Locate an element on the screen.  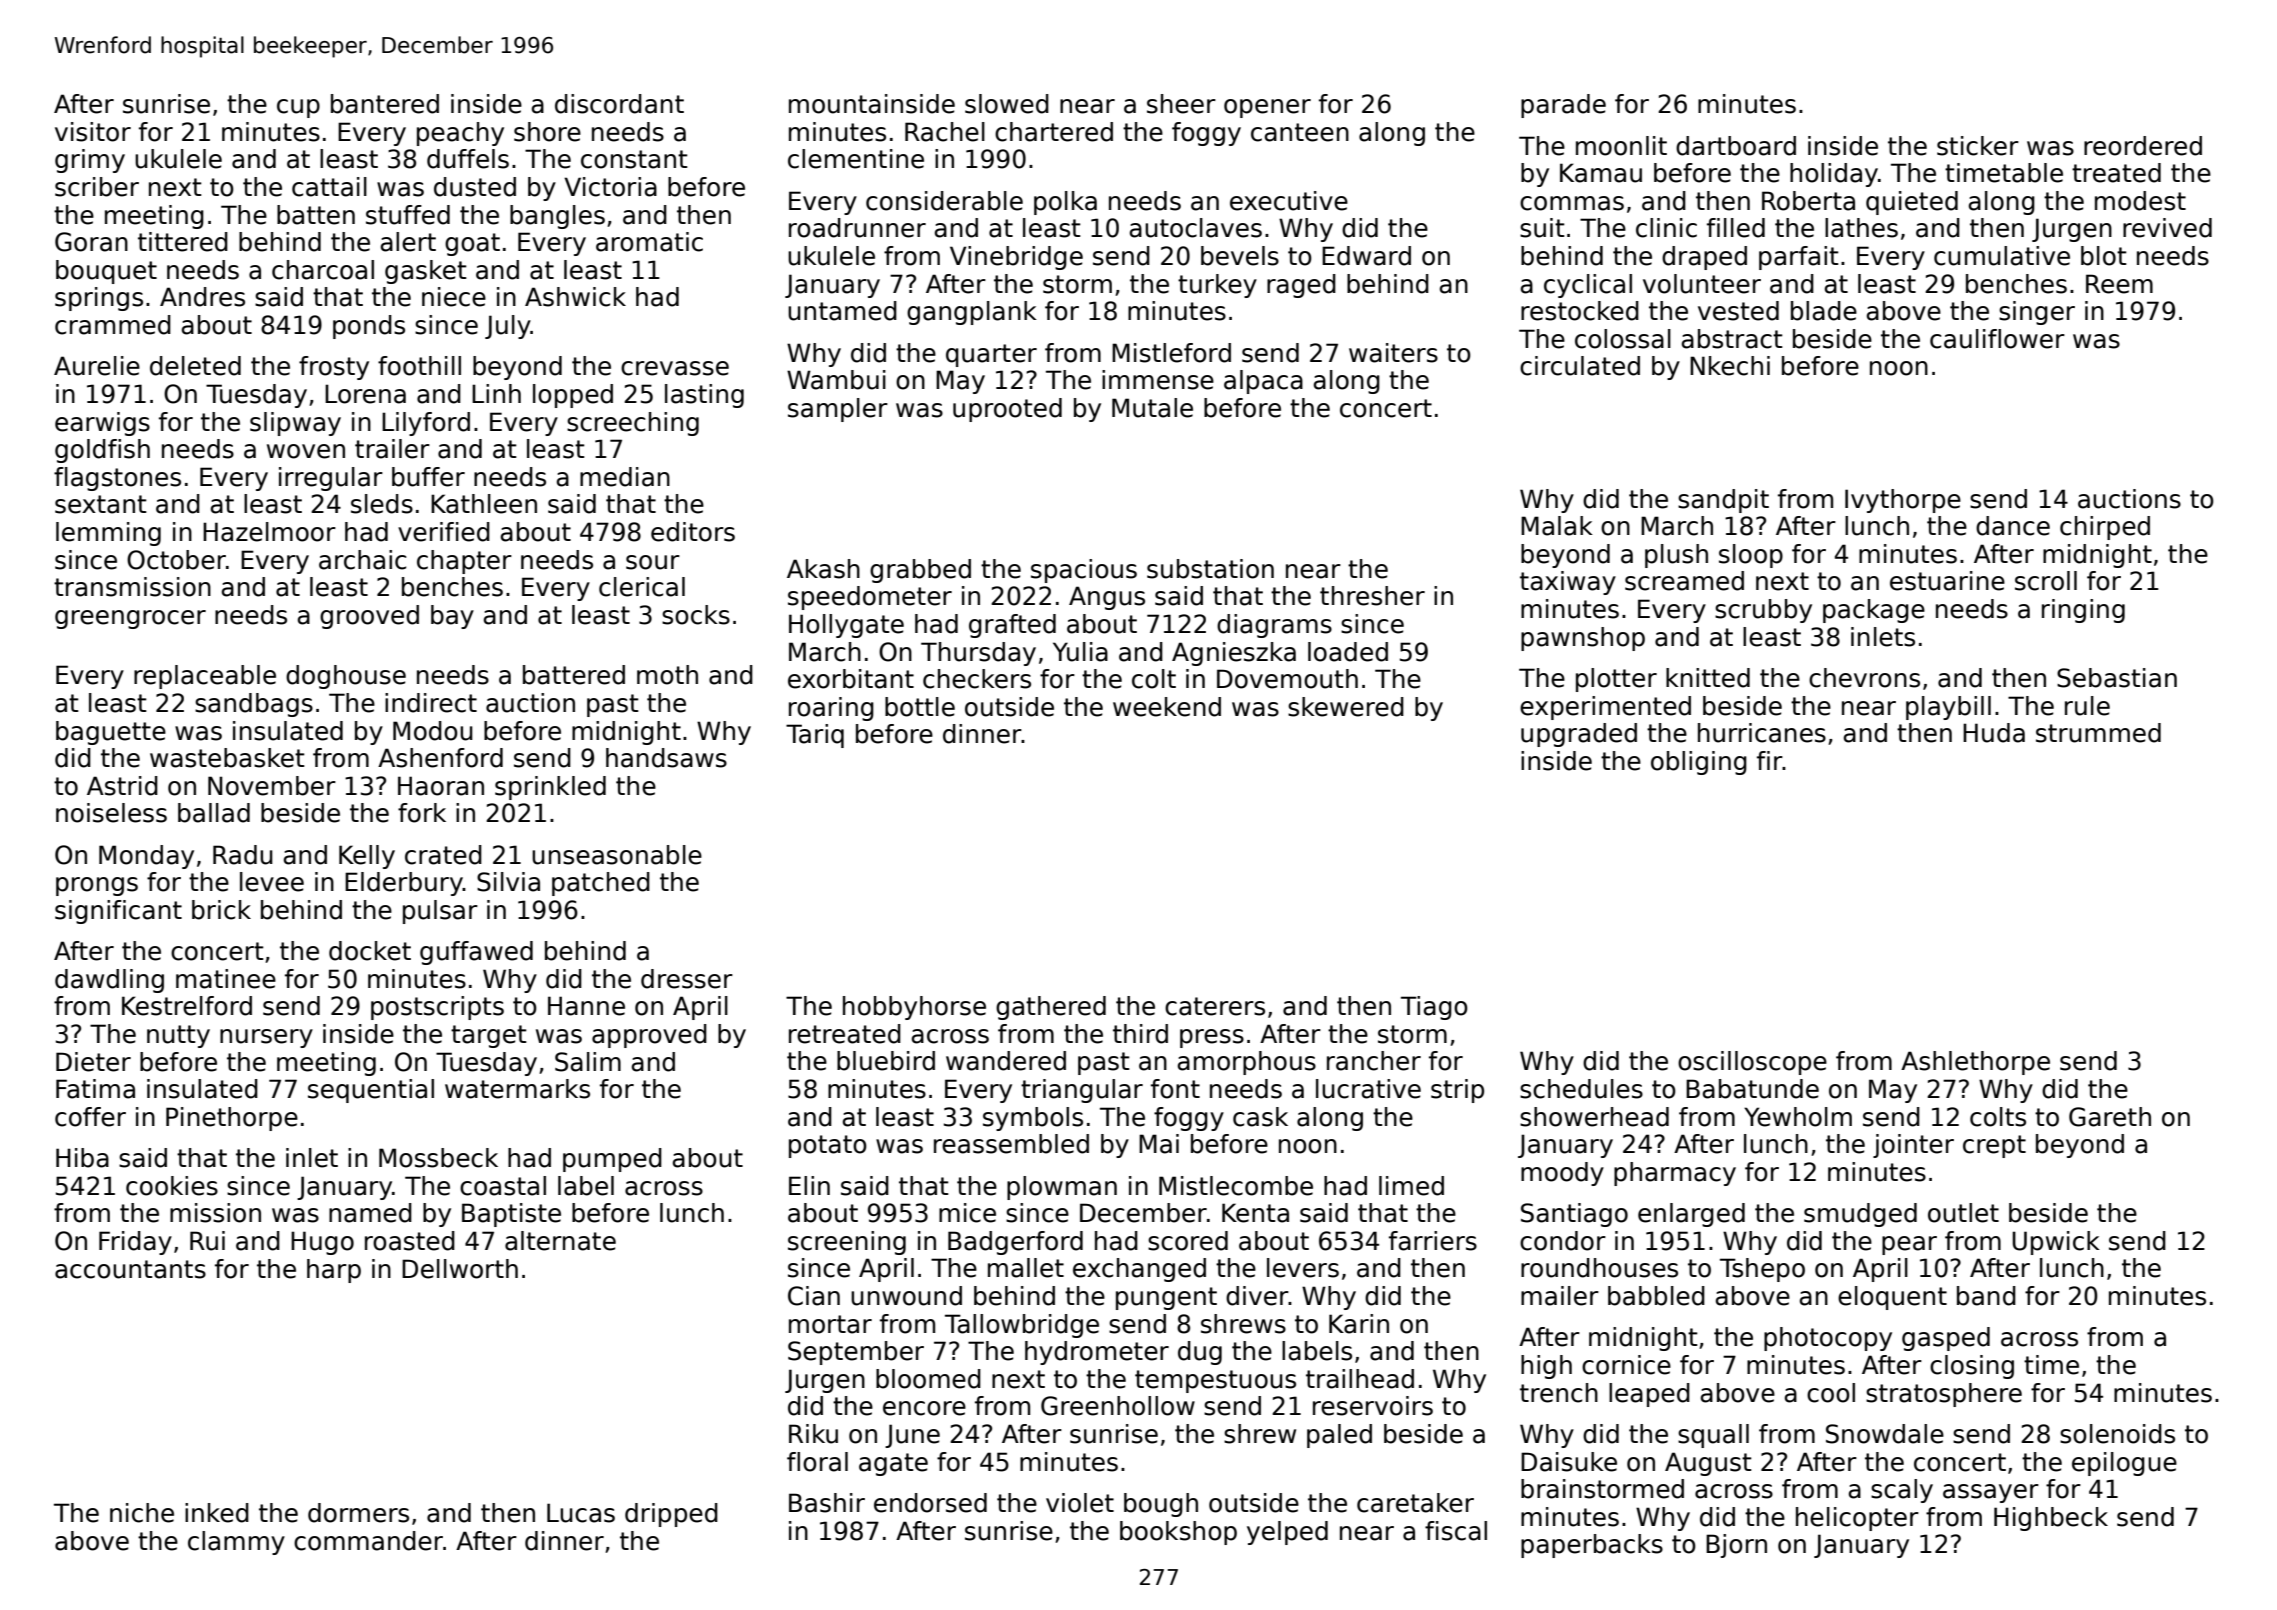
bay is located at coordinates (452, 617).
